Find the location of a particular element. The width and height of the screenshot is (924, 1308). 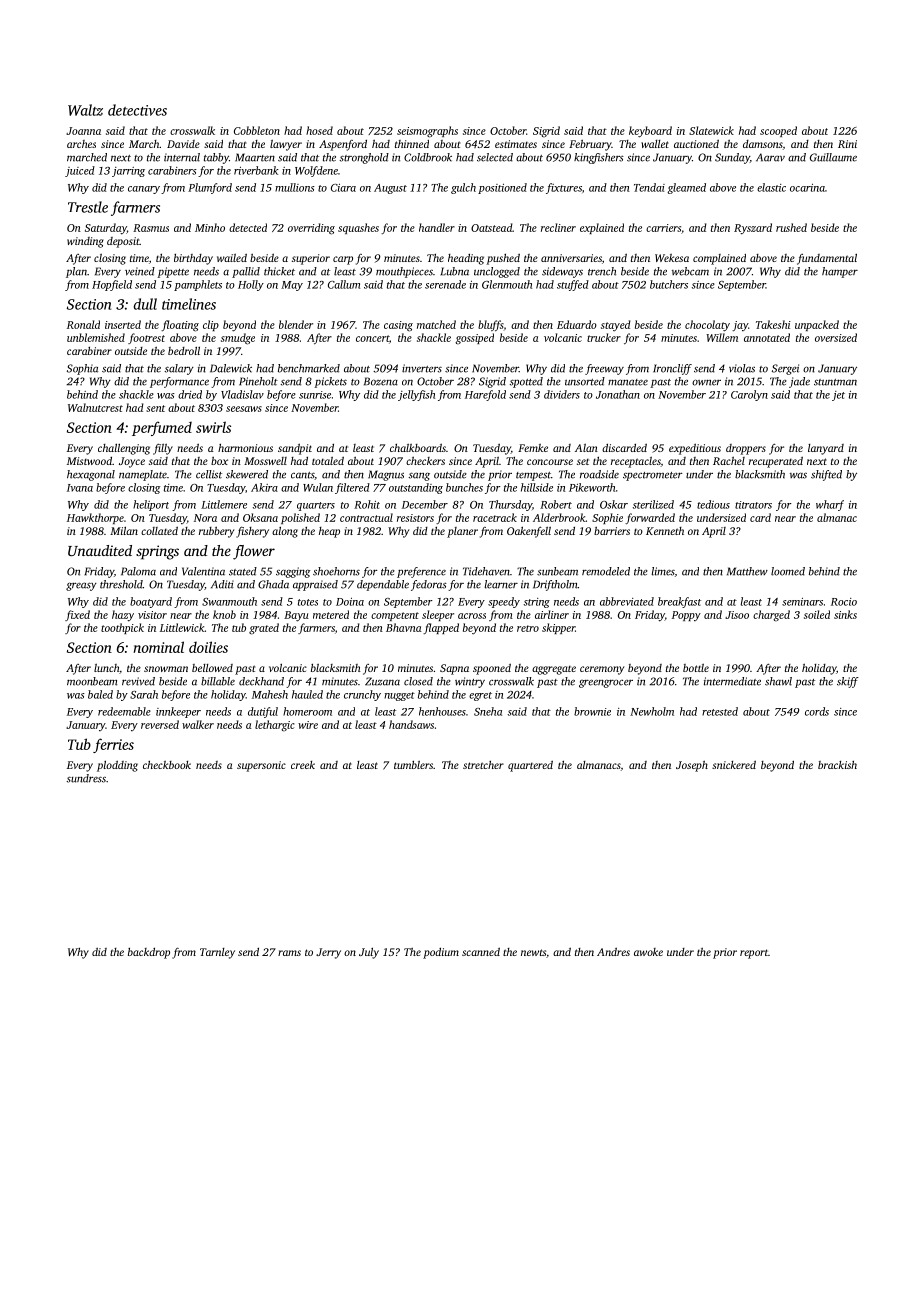

abbreviated is located at coordinates (627, 601).
